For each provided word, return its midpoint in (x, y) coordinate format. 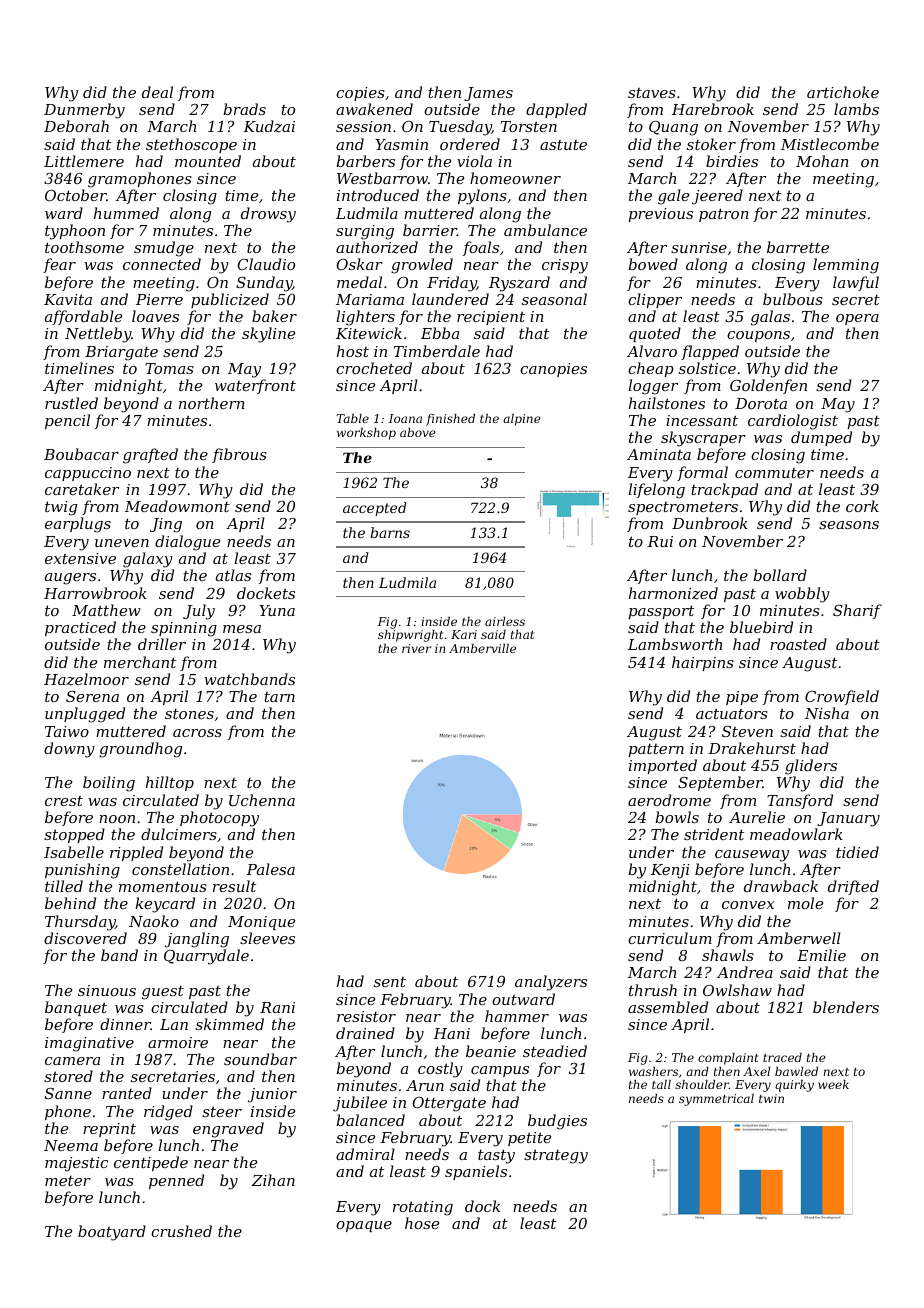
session (363, 126)
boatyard (112, 1233)
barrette (798, 247)
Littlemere (84, 161)
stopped (74, 835)
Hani (451, 1033)
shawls (728, 955)
